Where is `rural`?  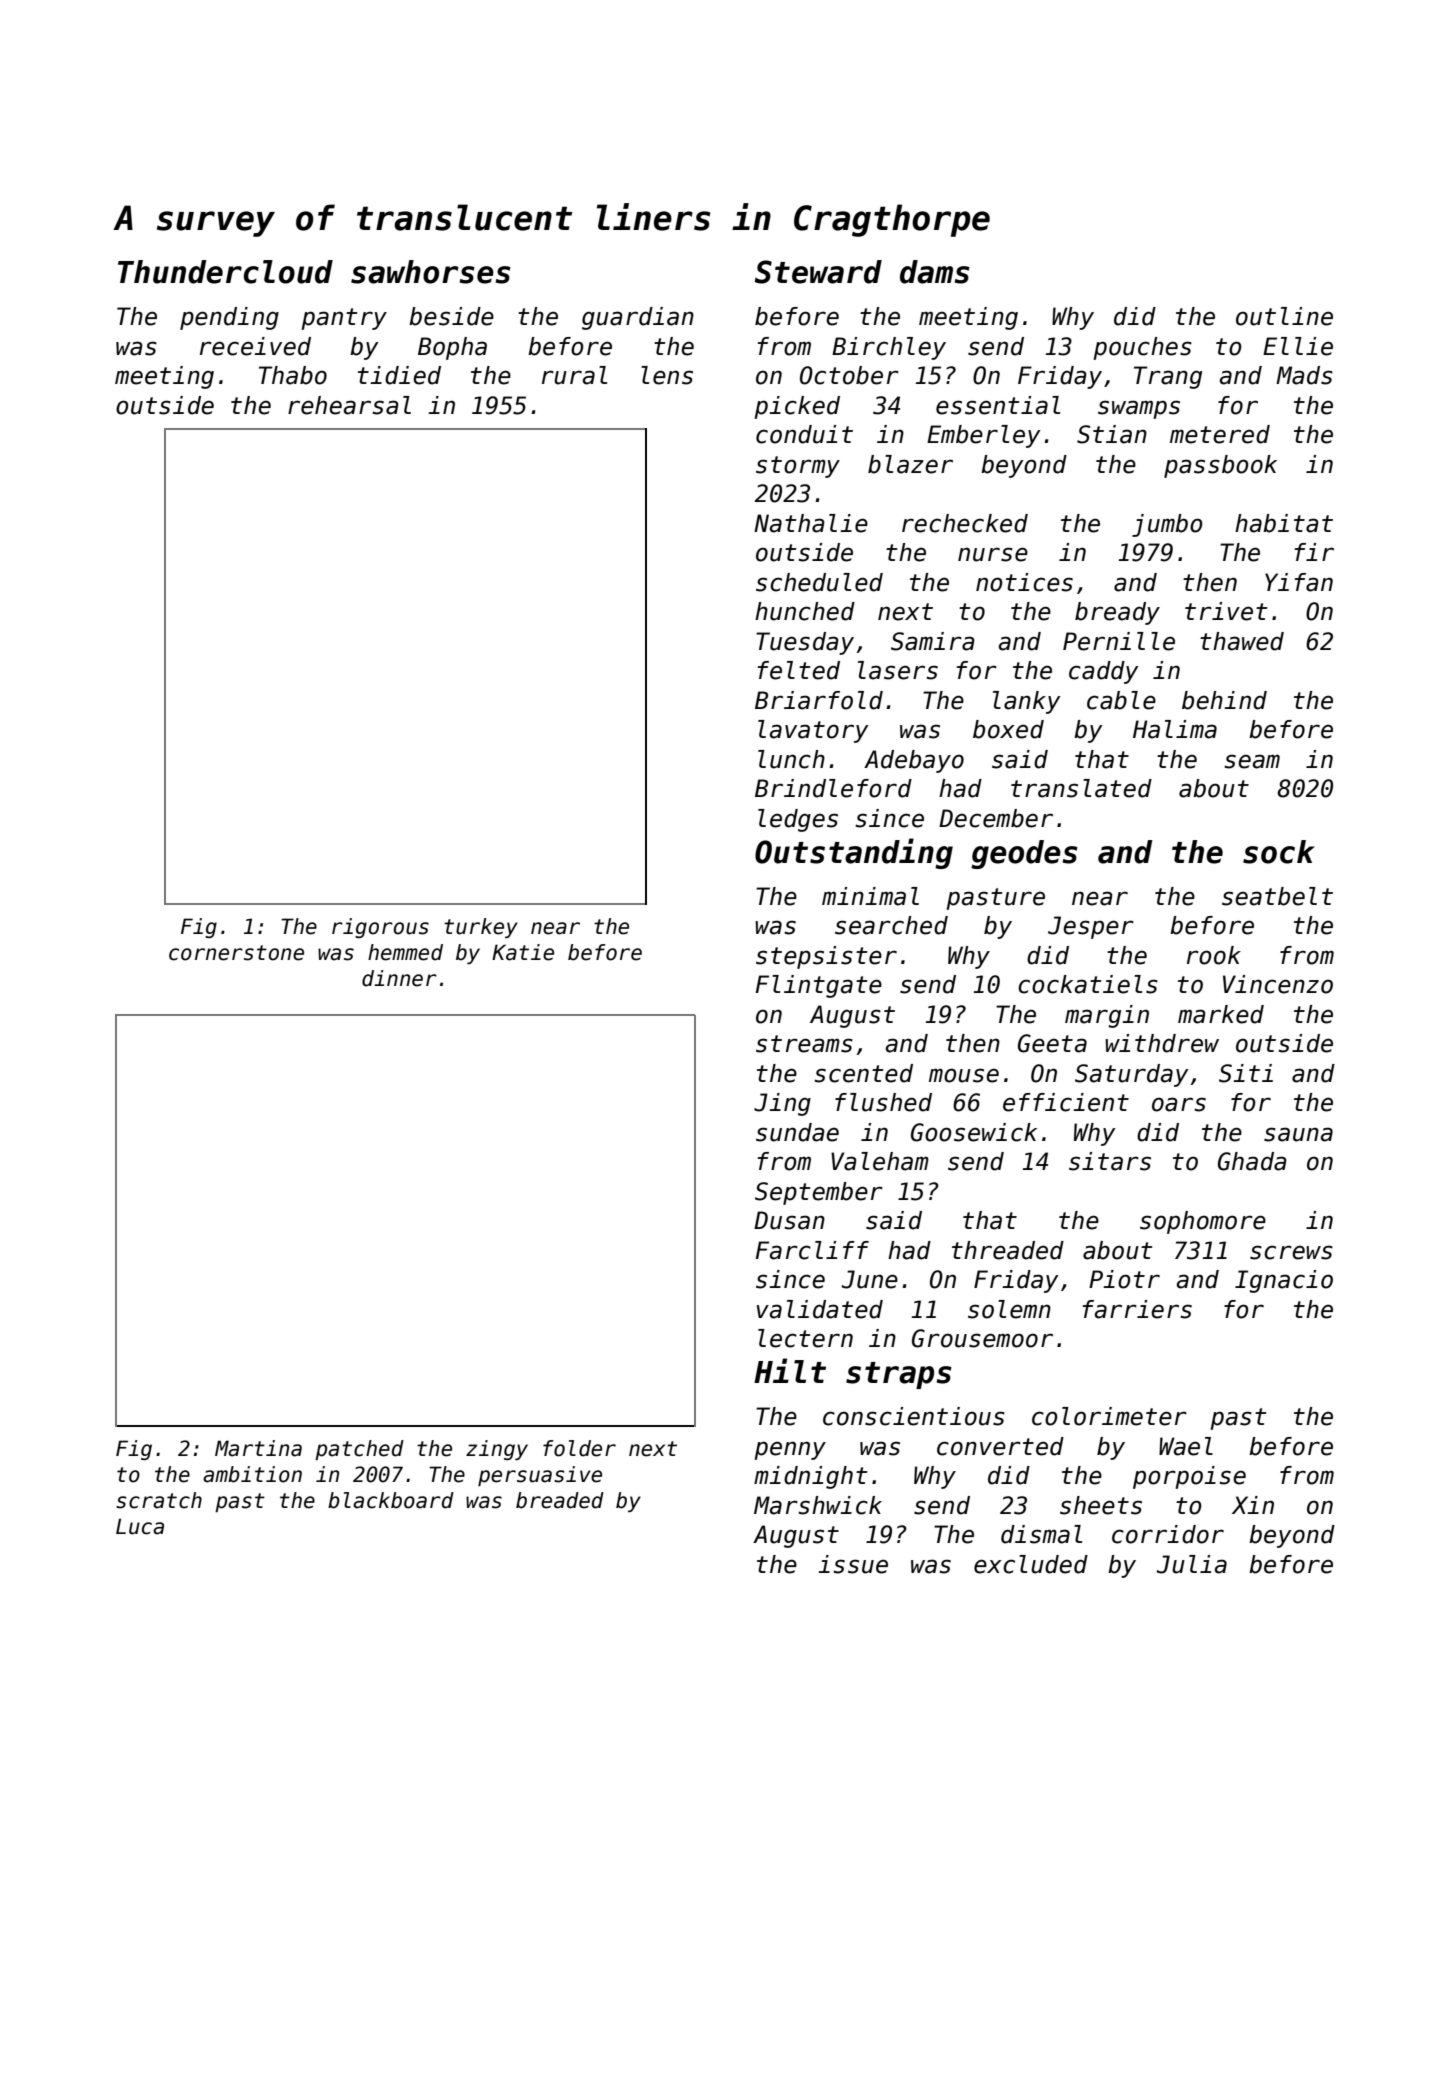
rural is located at coordinates (574, 375).
